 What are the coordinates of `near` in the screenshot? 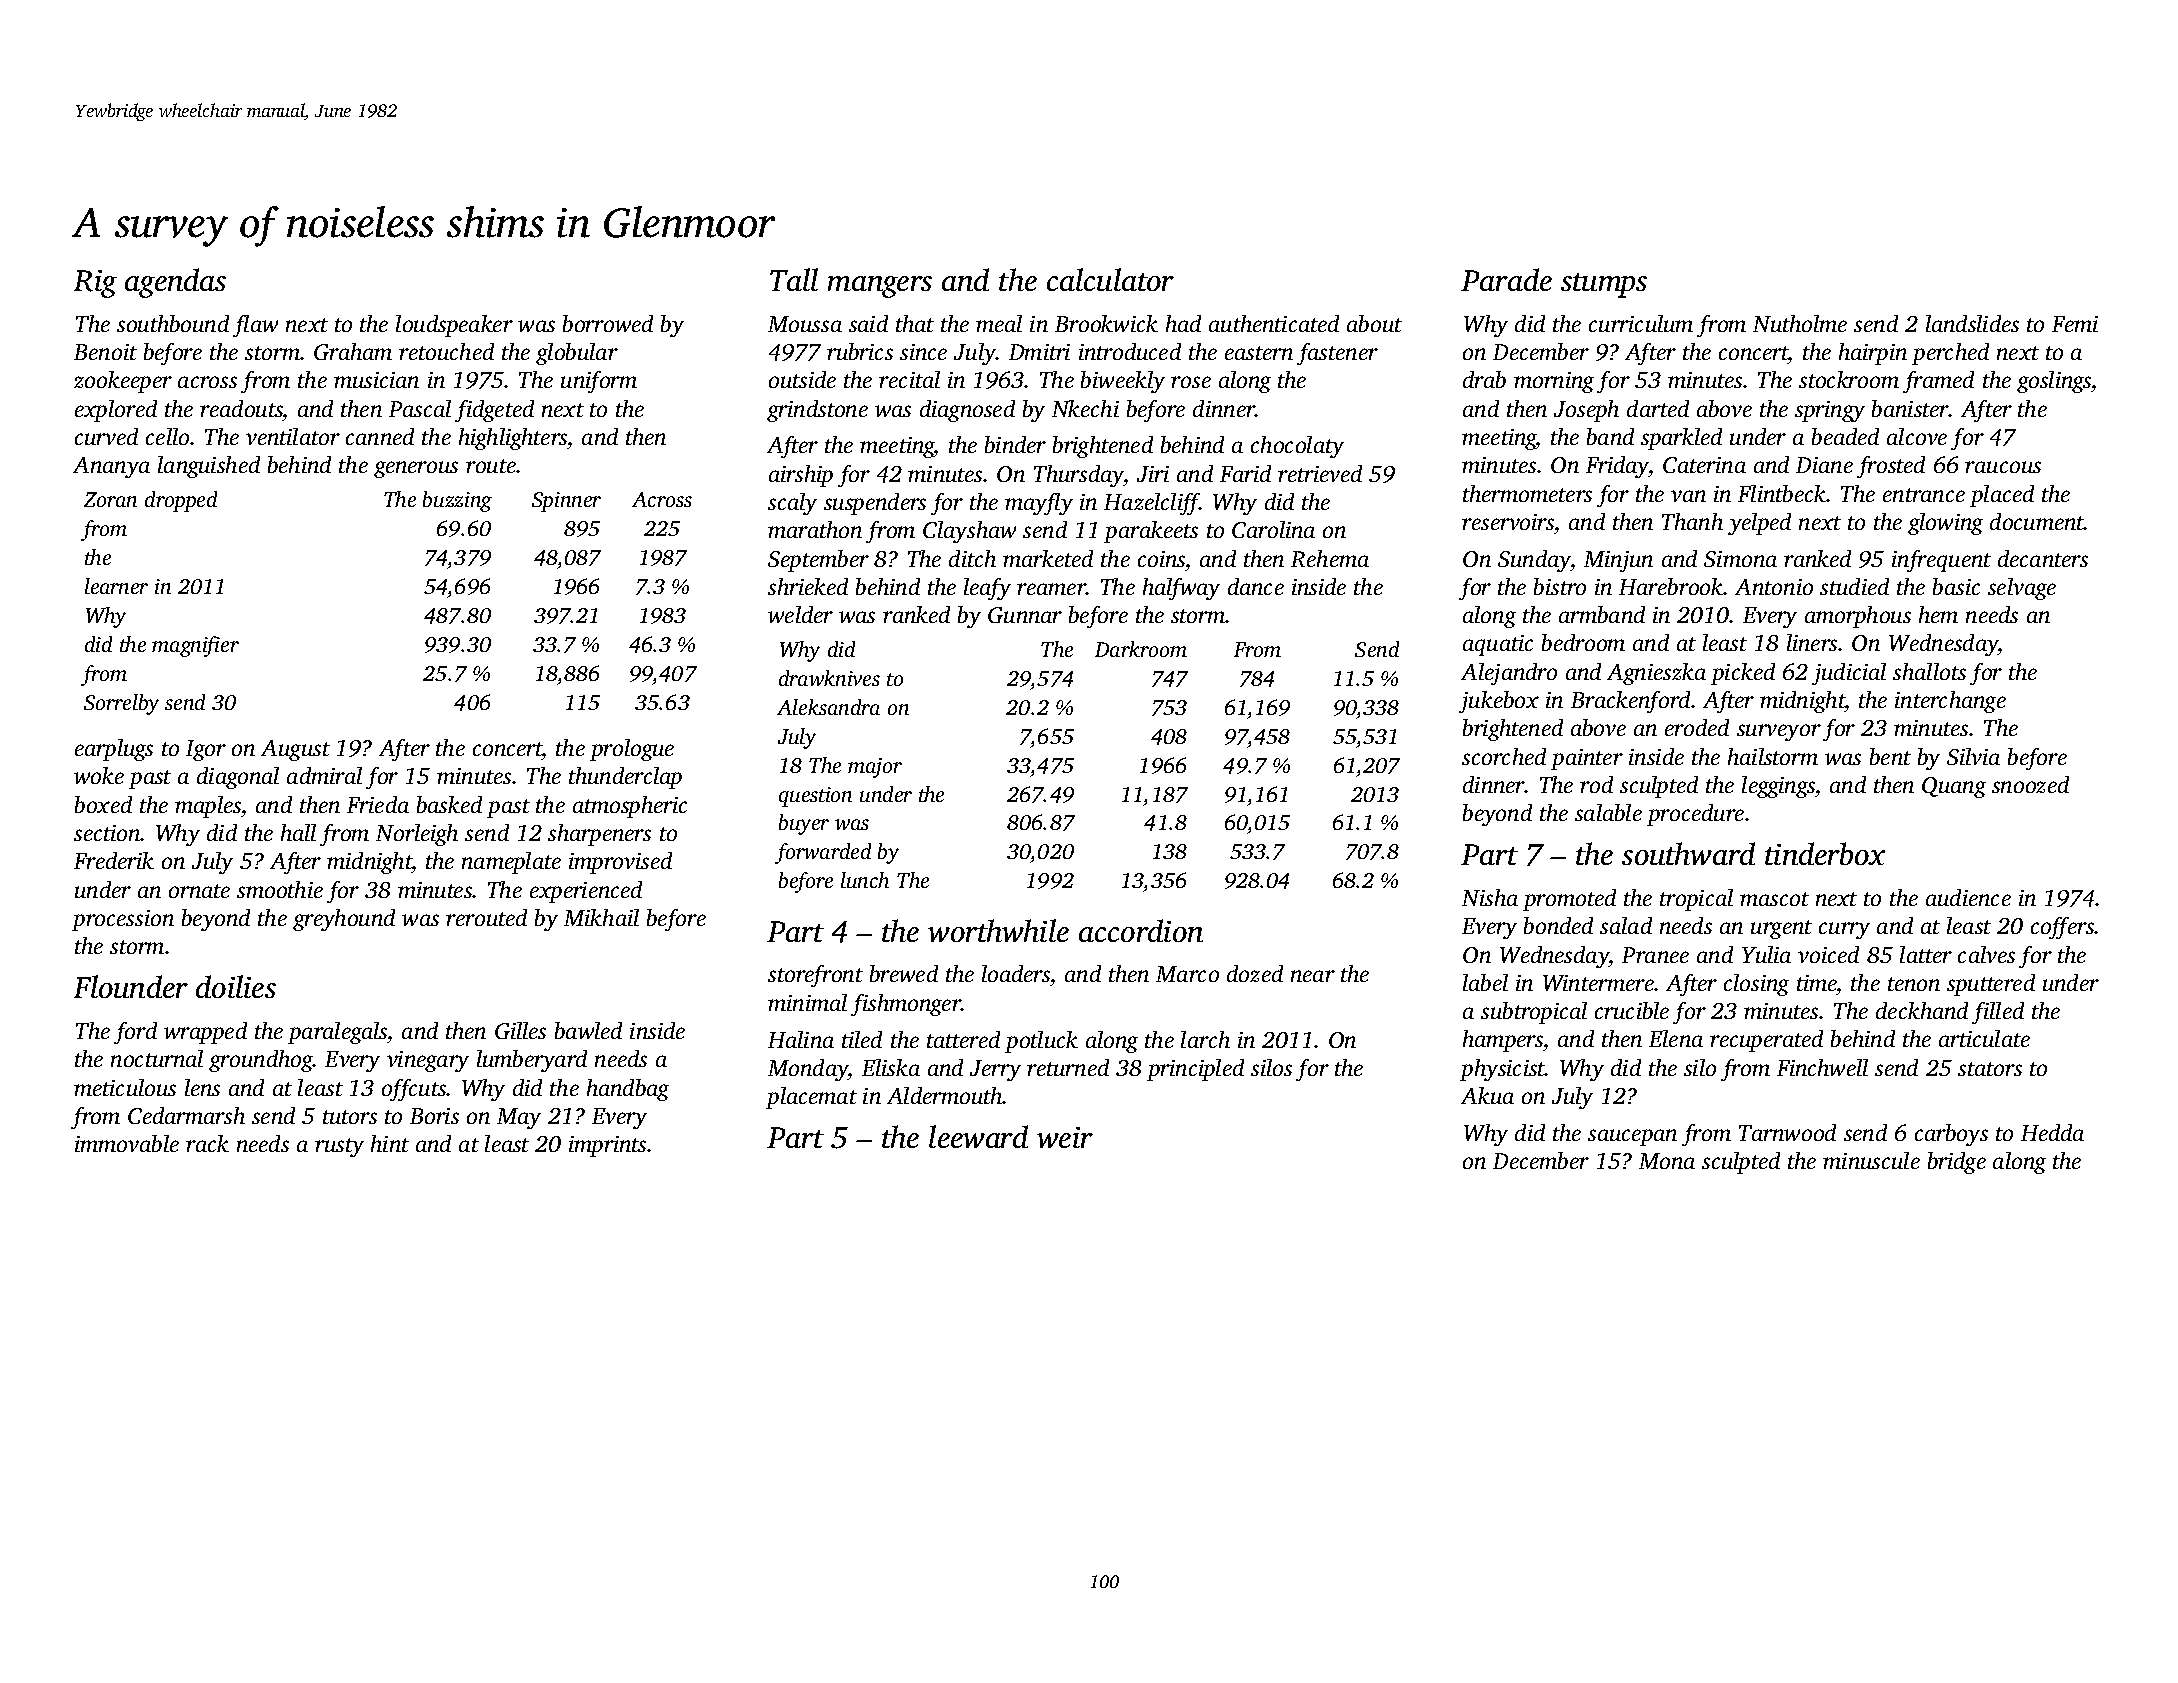 It's located at (1313, 976).
